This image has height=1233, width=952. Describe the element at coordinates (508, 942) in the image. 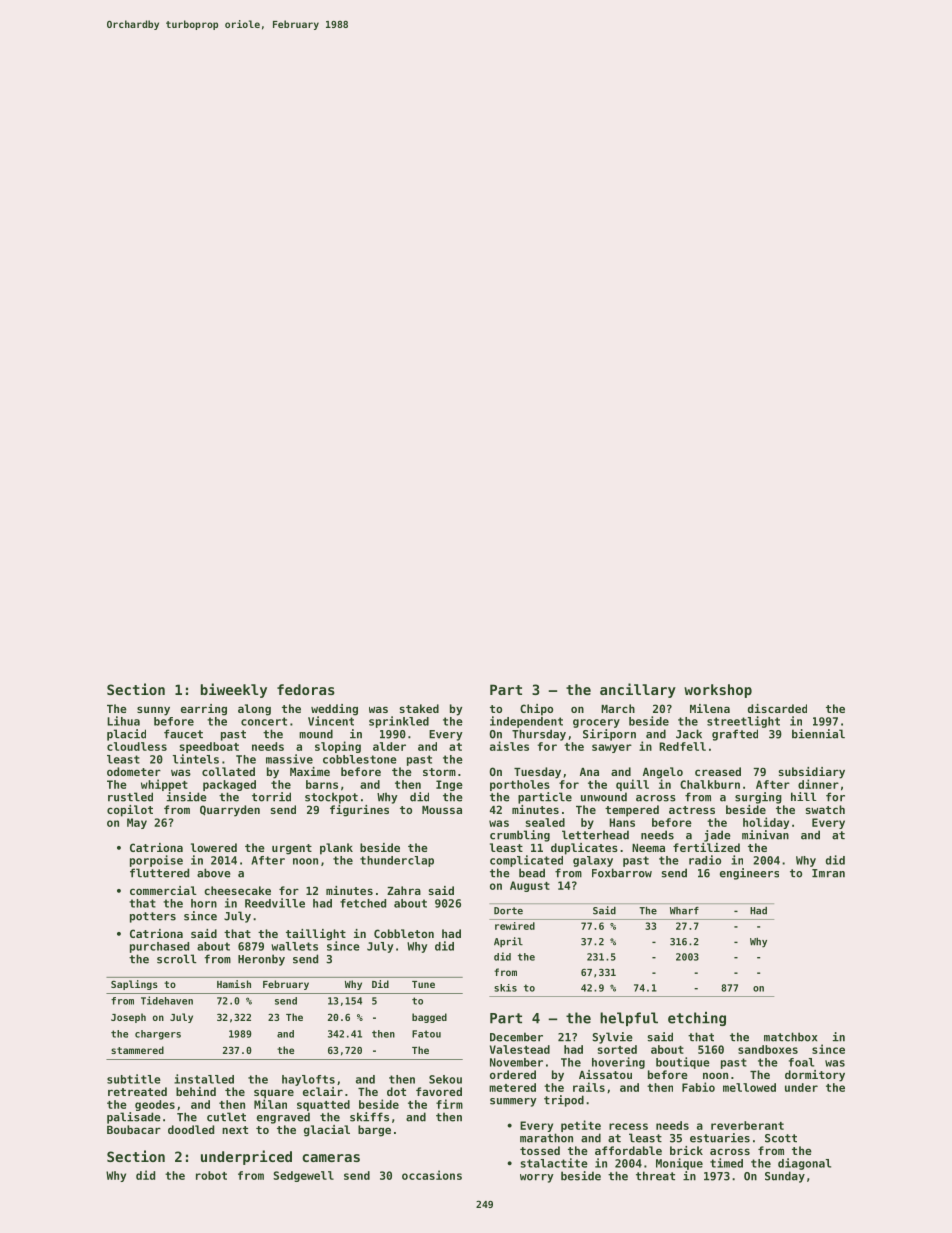

I see `April` at that location.
